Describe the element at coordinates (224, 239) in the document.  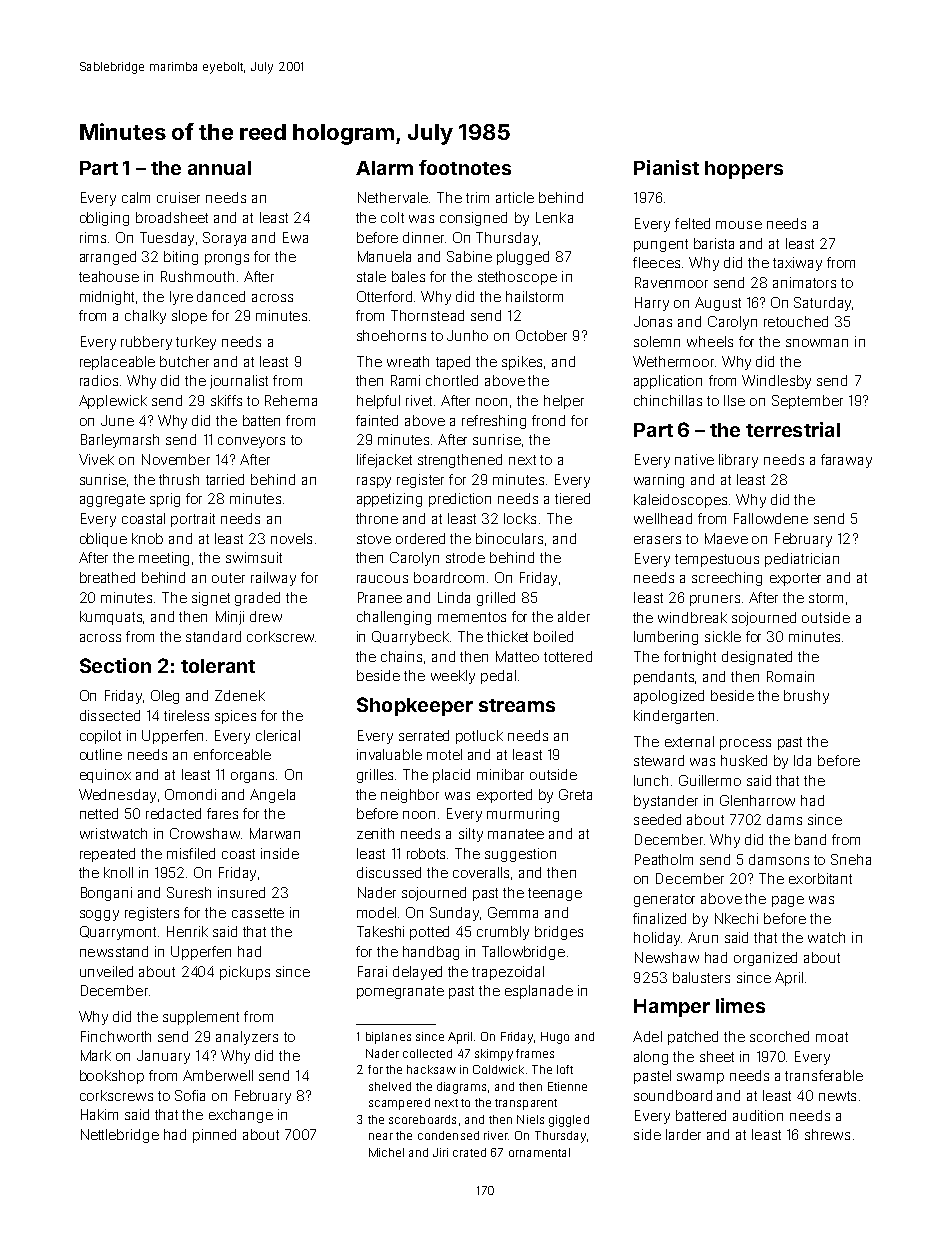
I see `Soraya` at that location.
